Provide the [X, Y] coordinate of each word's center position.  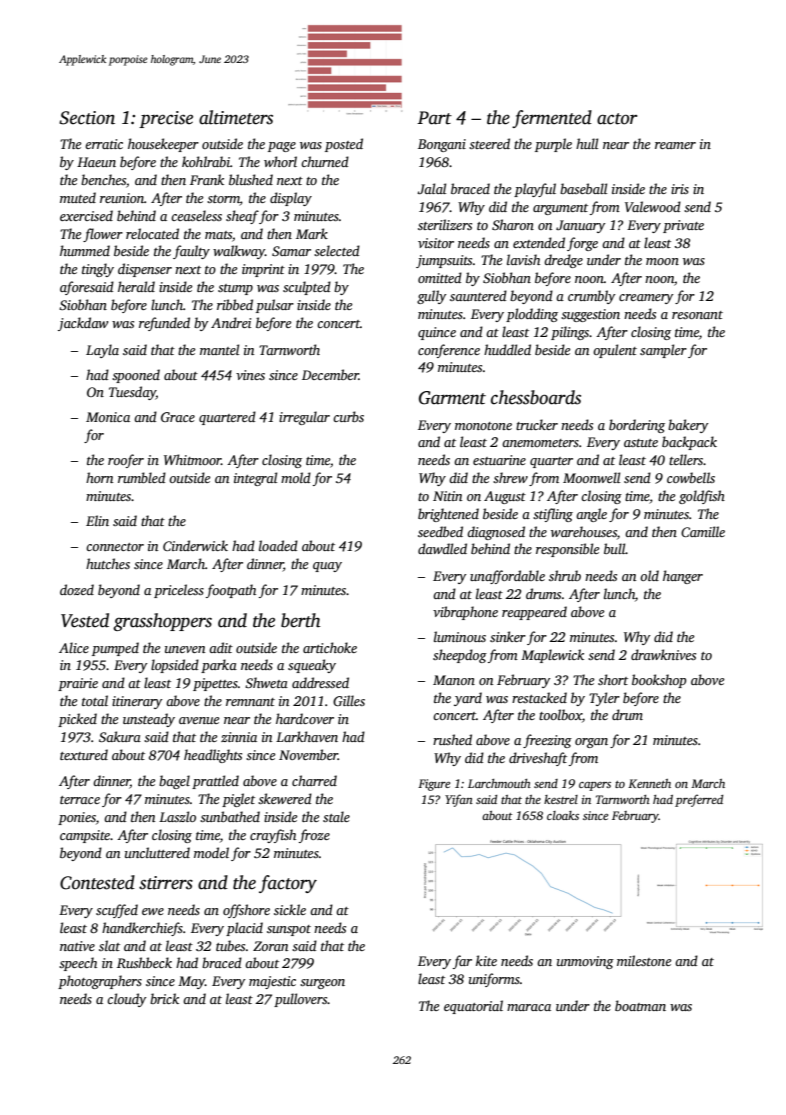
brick [164, 998]
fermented [552, 119]
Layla [102, 351]
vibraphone [465, 613]
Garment [452, 398]
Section [87, 118]
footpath [231, 591]
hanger [683, 577]
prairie [78, 684]
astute [641, 443]
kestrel [561, 799]
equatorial [473, 1007]
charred [314, 780]
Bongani [442, 145]
